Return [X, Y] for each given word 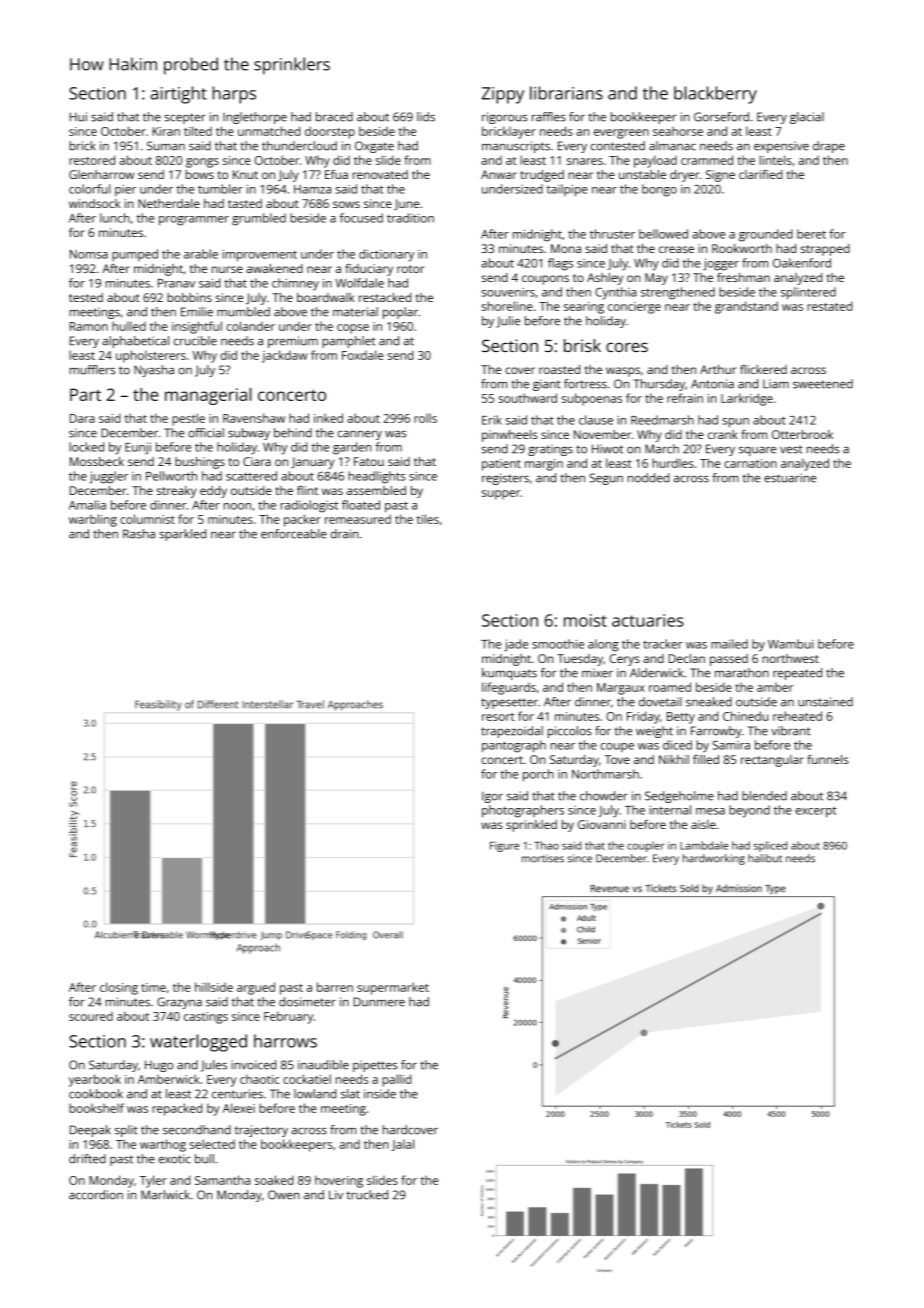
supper [501, 495]
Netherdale [169, 203]
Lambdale [704, 845]
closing [119, 988]
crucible [195, 341]
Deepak [90, 1131]
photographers [523, 811]
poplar [400, 313]
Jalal [402, 1145]
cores [627, 347]
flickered [763, 369]
